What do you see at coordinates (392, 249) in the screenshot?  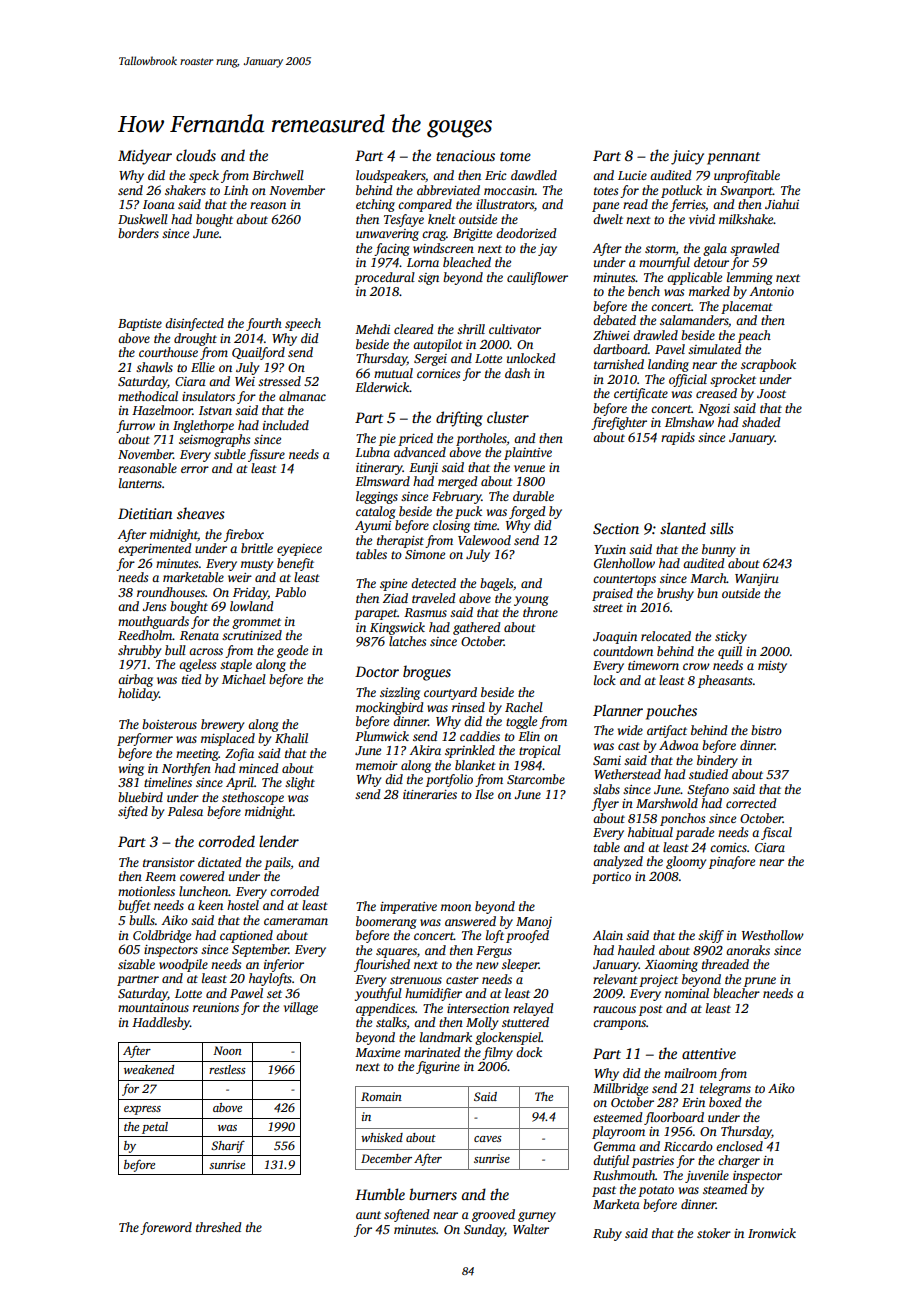 I see `facing` at bounding box center [392, 249].
